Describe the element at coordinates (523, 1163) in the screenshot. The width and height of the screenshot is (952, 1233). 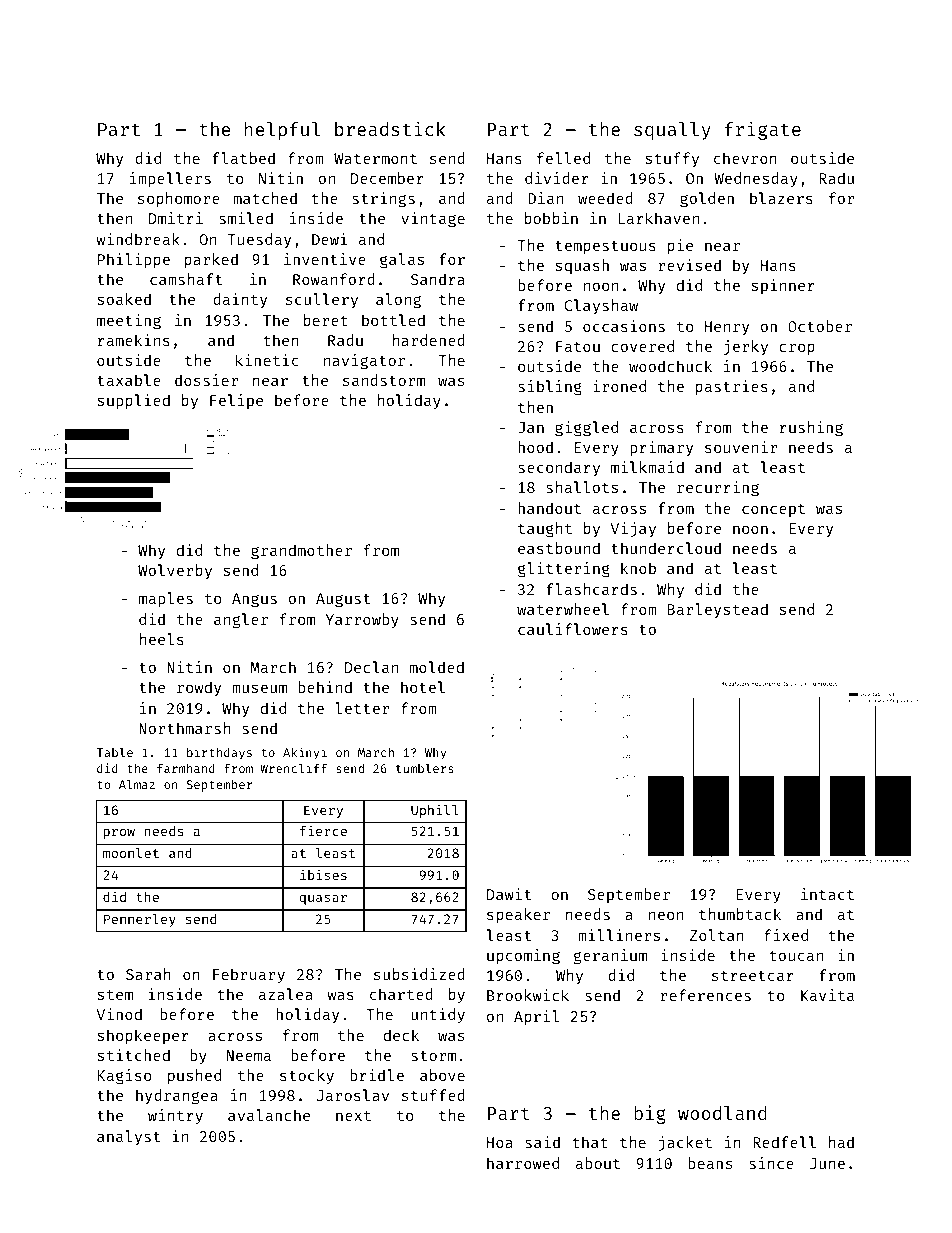
I see `harrowed` at that location.
